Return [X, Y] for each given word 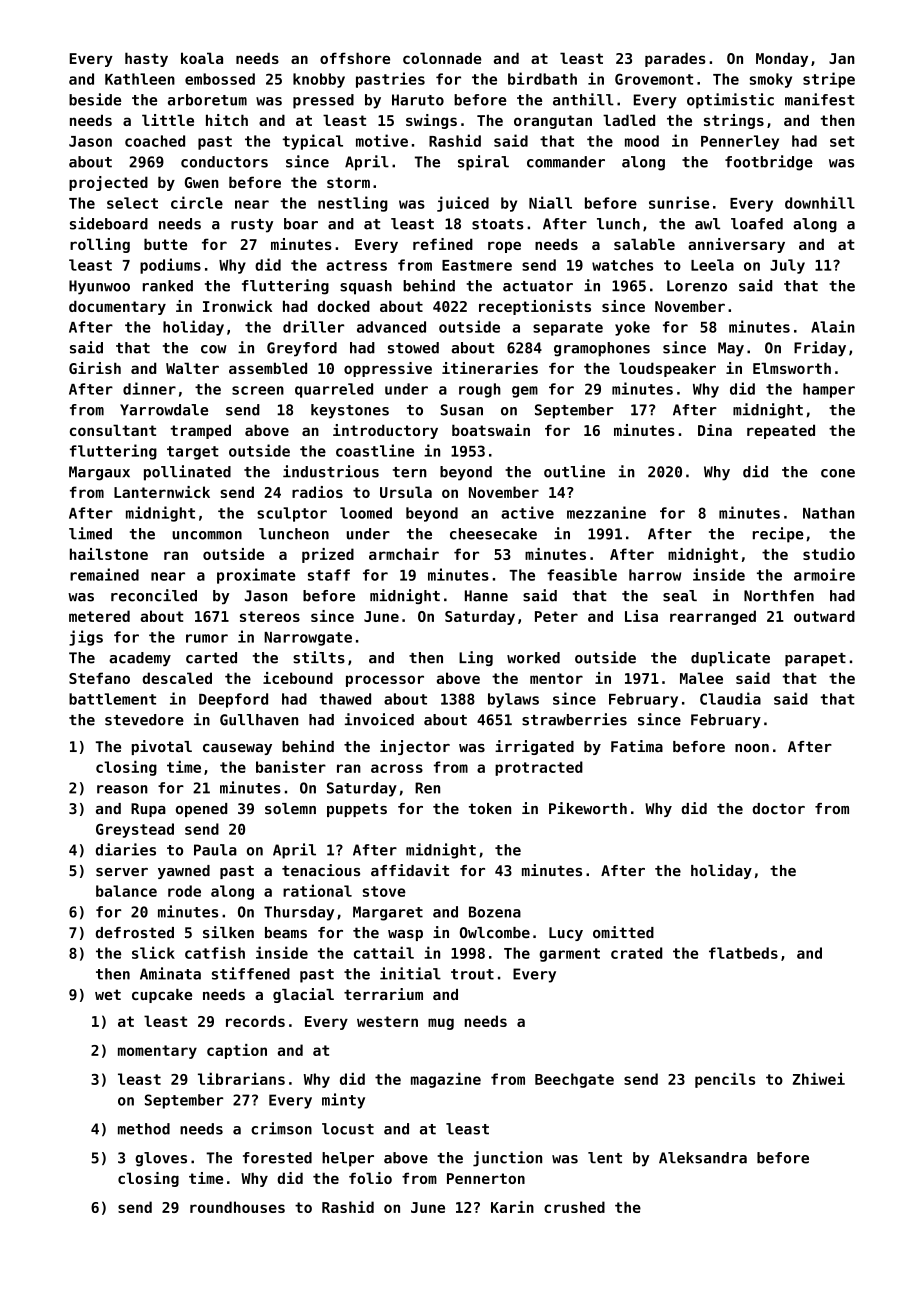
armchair [404, 554]
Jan [842, 58]
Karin [512, 1207]
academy [140, 659]
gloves [161, 1159]
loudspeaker [667, 369]
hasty [146, 59]
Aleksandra [703, 1158]
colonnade [442, 58]
